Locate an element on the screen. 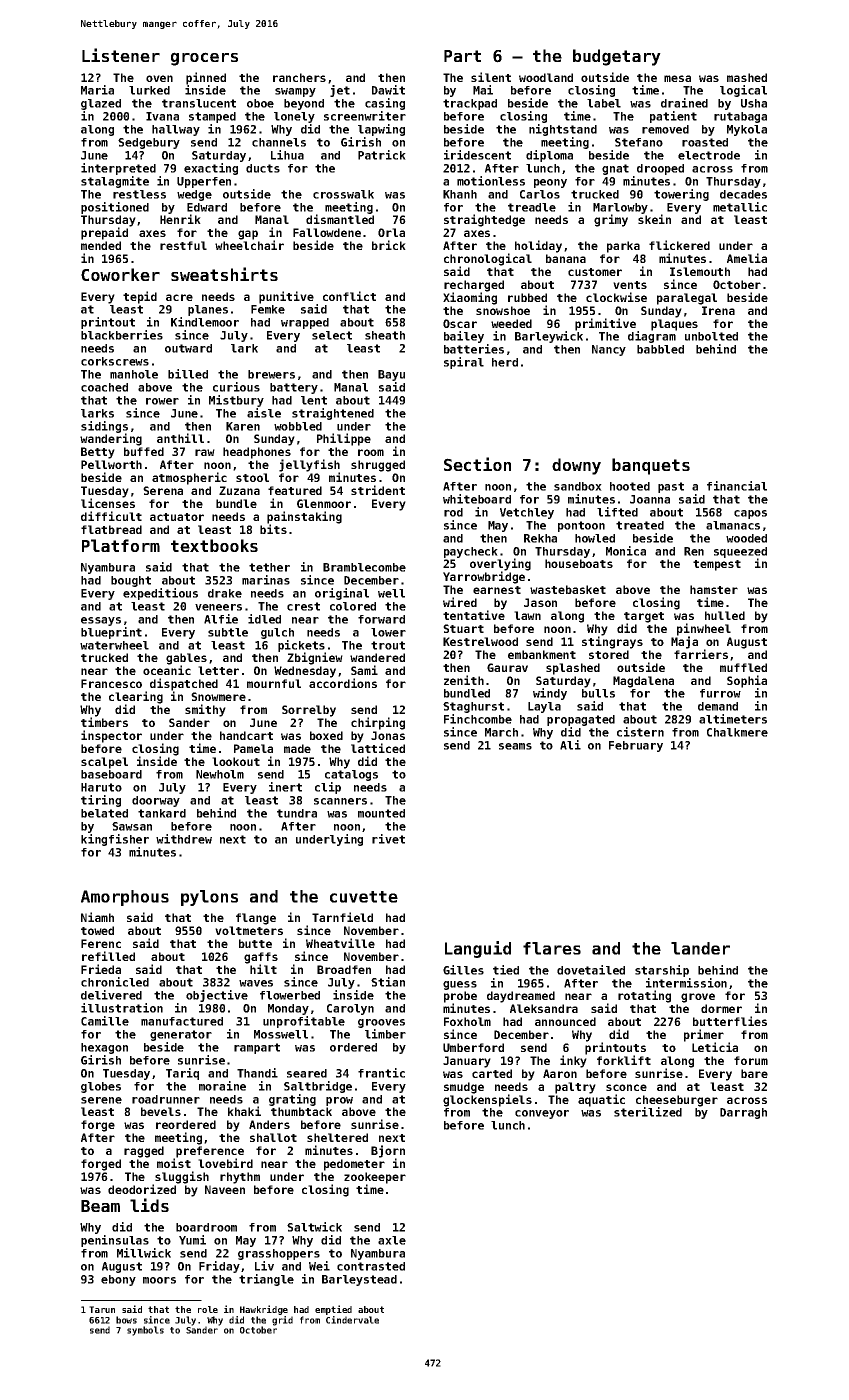  ragged is located at coordinates (144, 1152).
